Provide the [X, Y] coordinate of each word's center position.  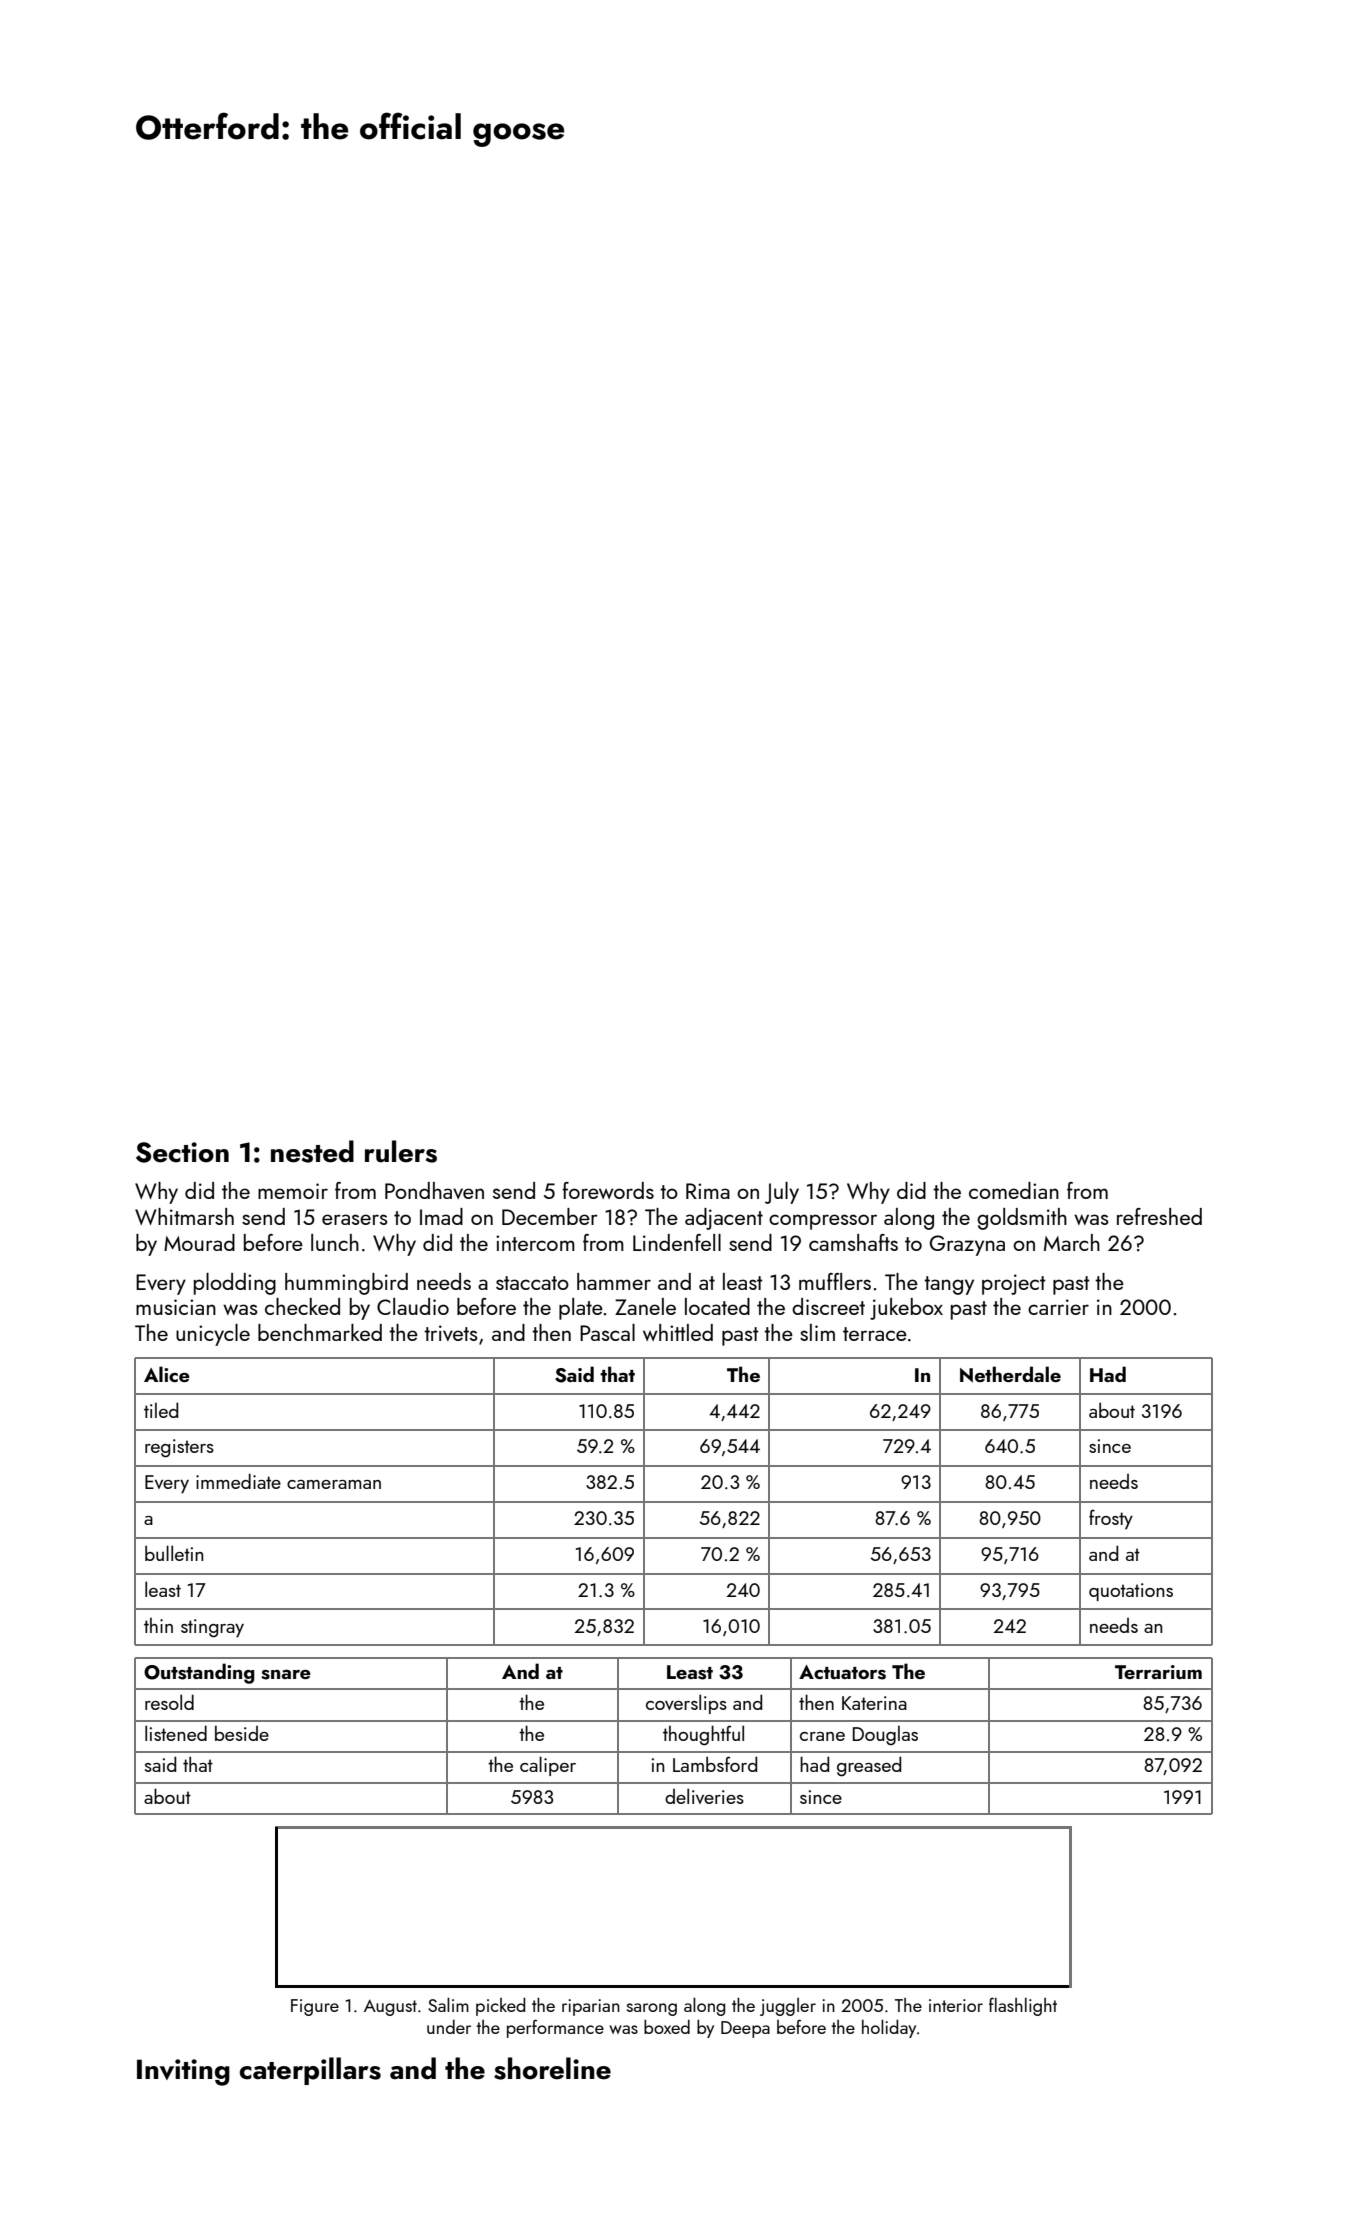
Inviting [183, 2072]
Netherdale [1010, 1374]
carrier [1058, 1307]
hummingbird [346, 1284]
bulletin [174, 1553]
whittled [678, 1332]
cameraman [334, 1484]
